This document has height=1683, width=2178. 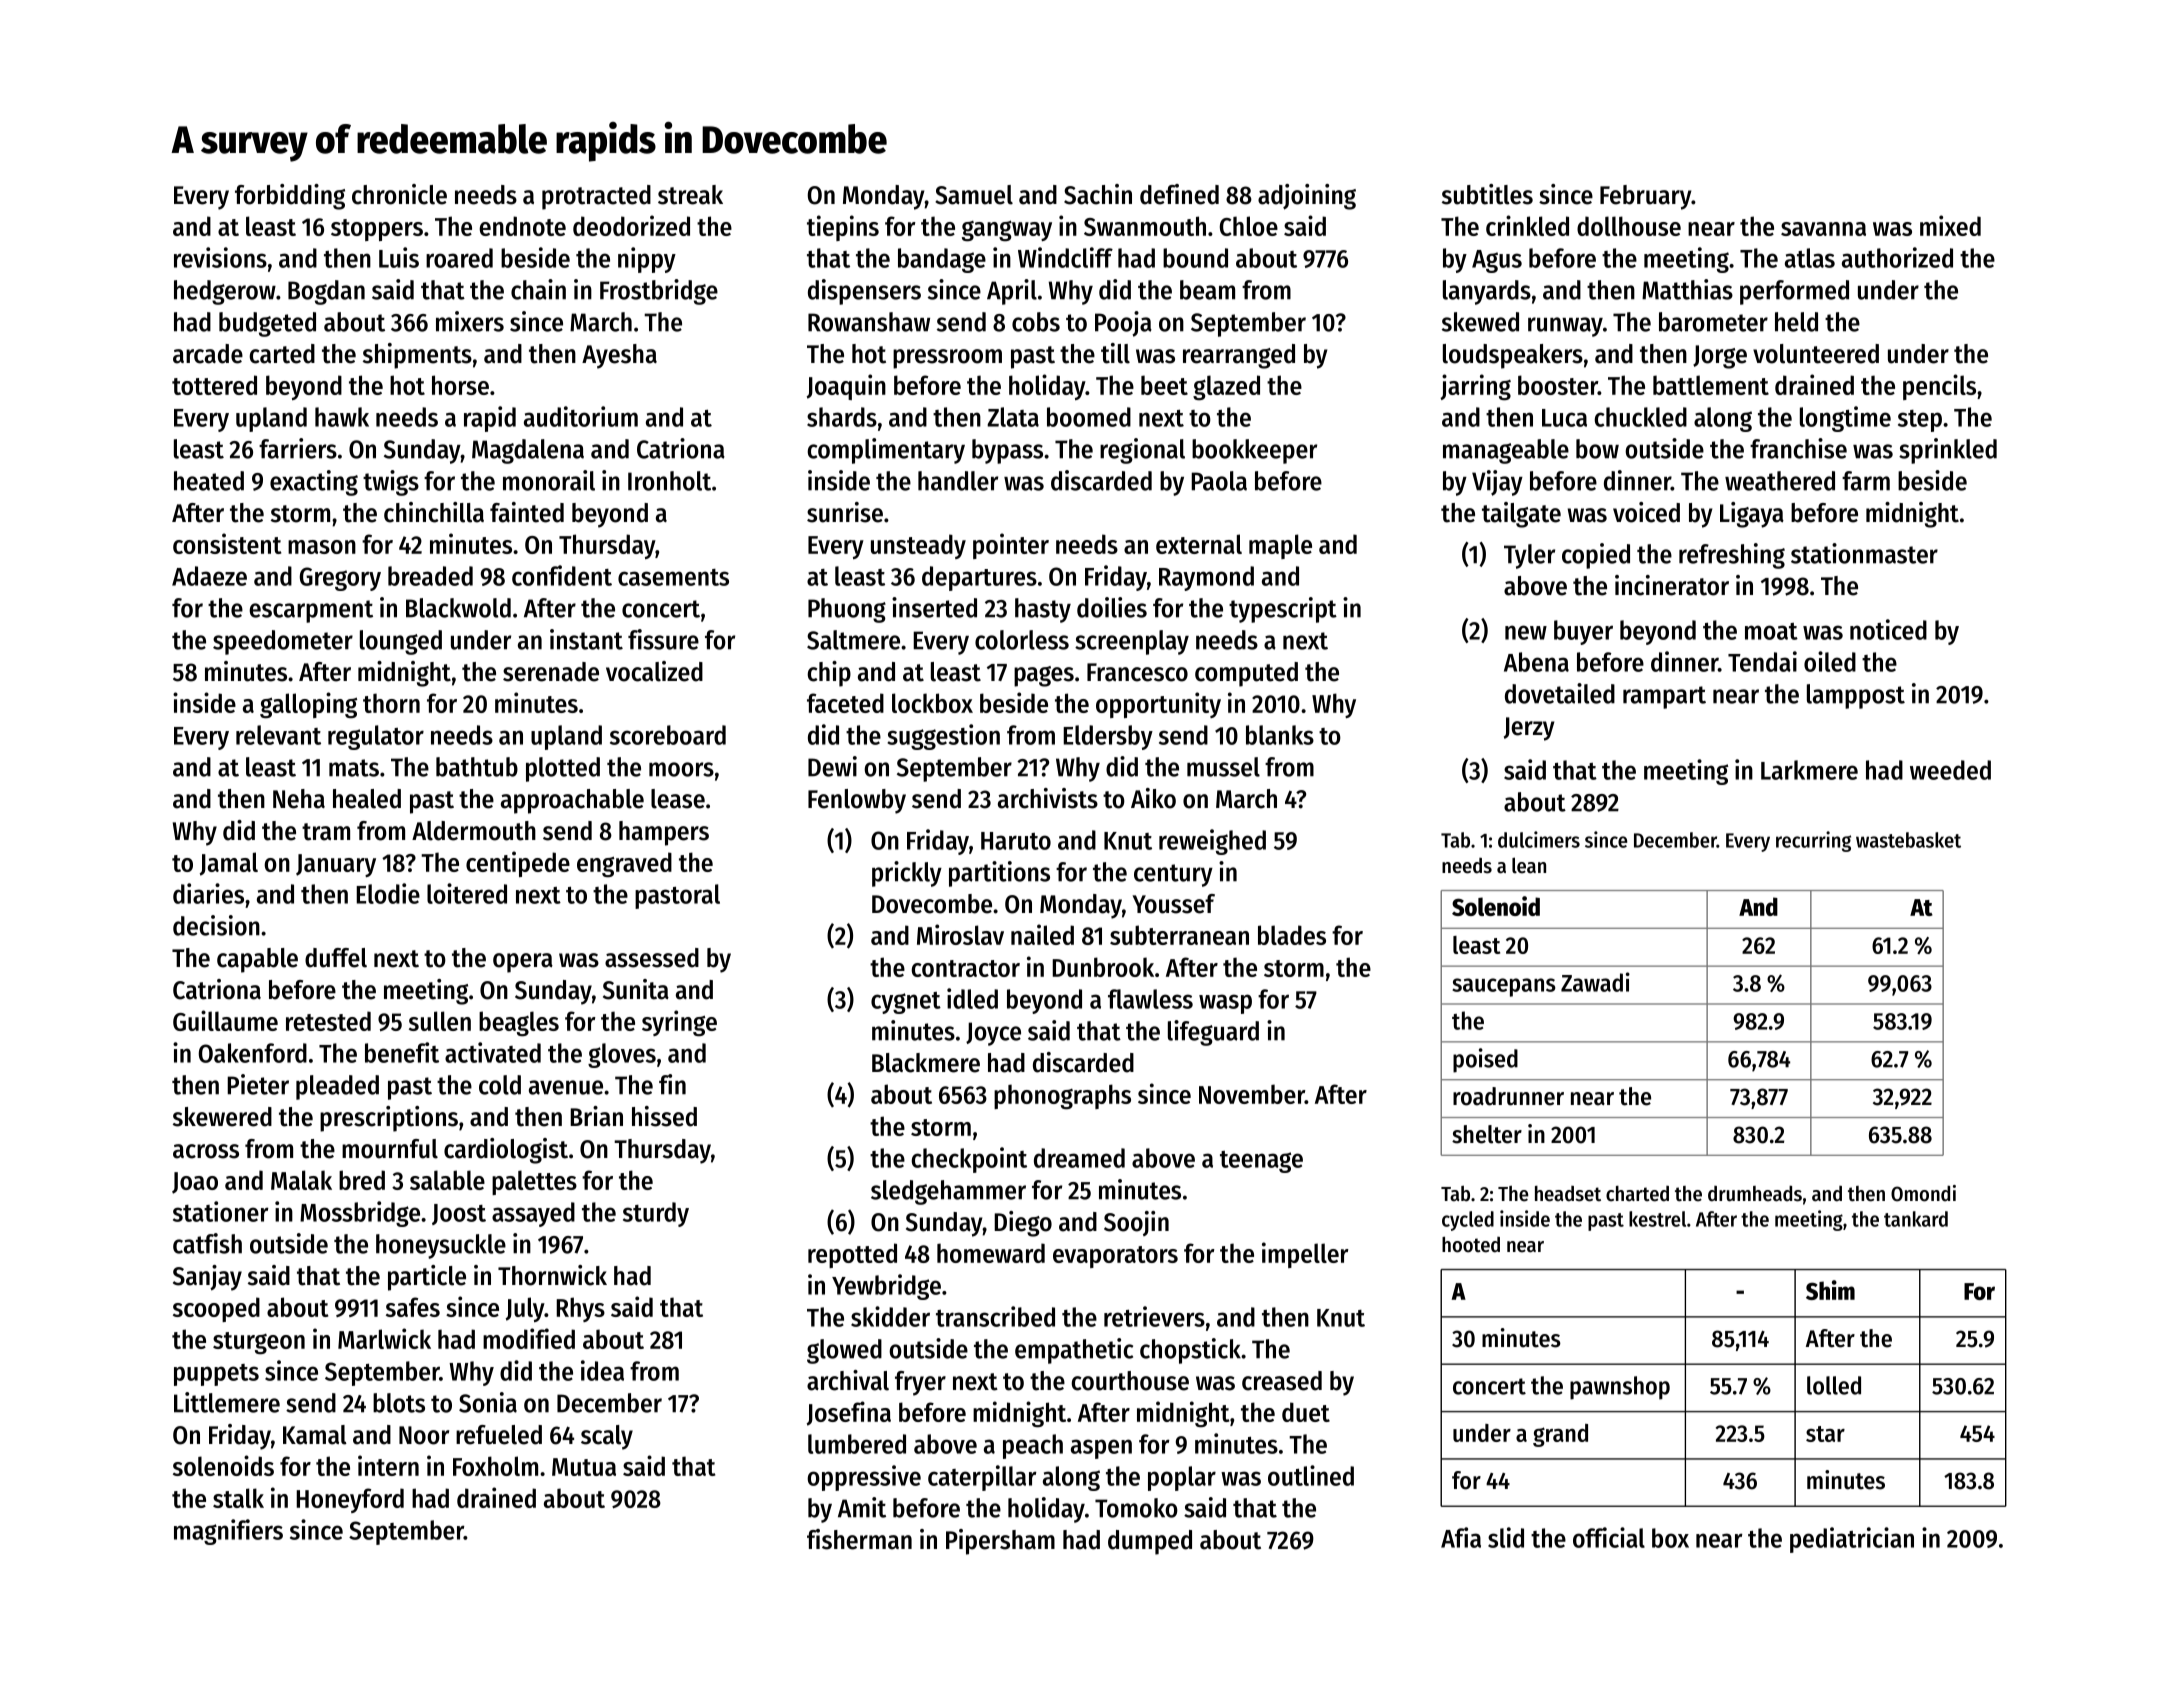 What do you see at coordinates (1307, 197) in the document?
I see `adjoining` at bounding box center [1307, 197].
